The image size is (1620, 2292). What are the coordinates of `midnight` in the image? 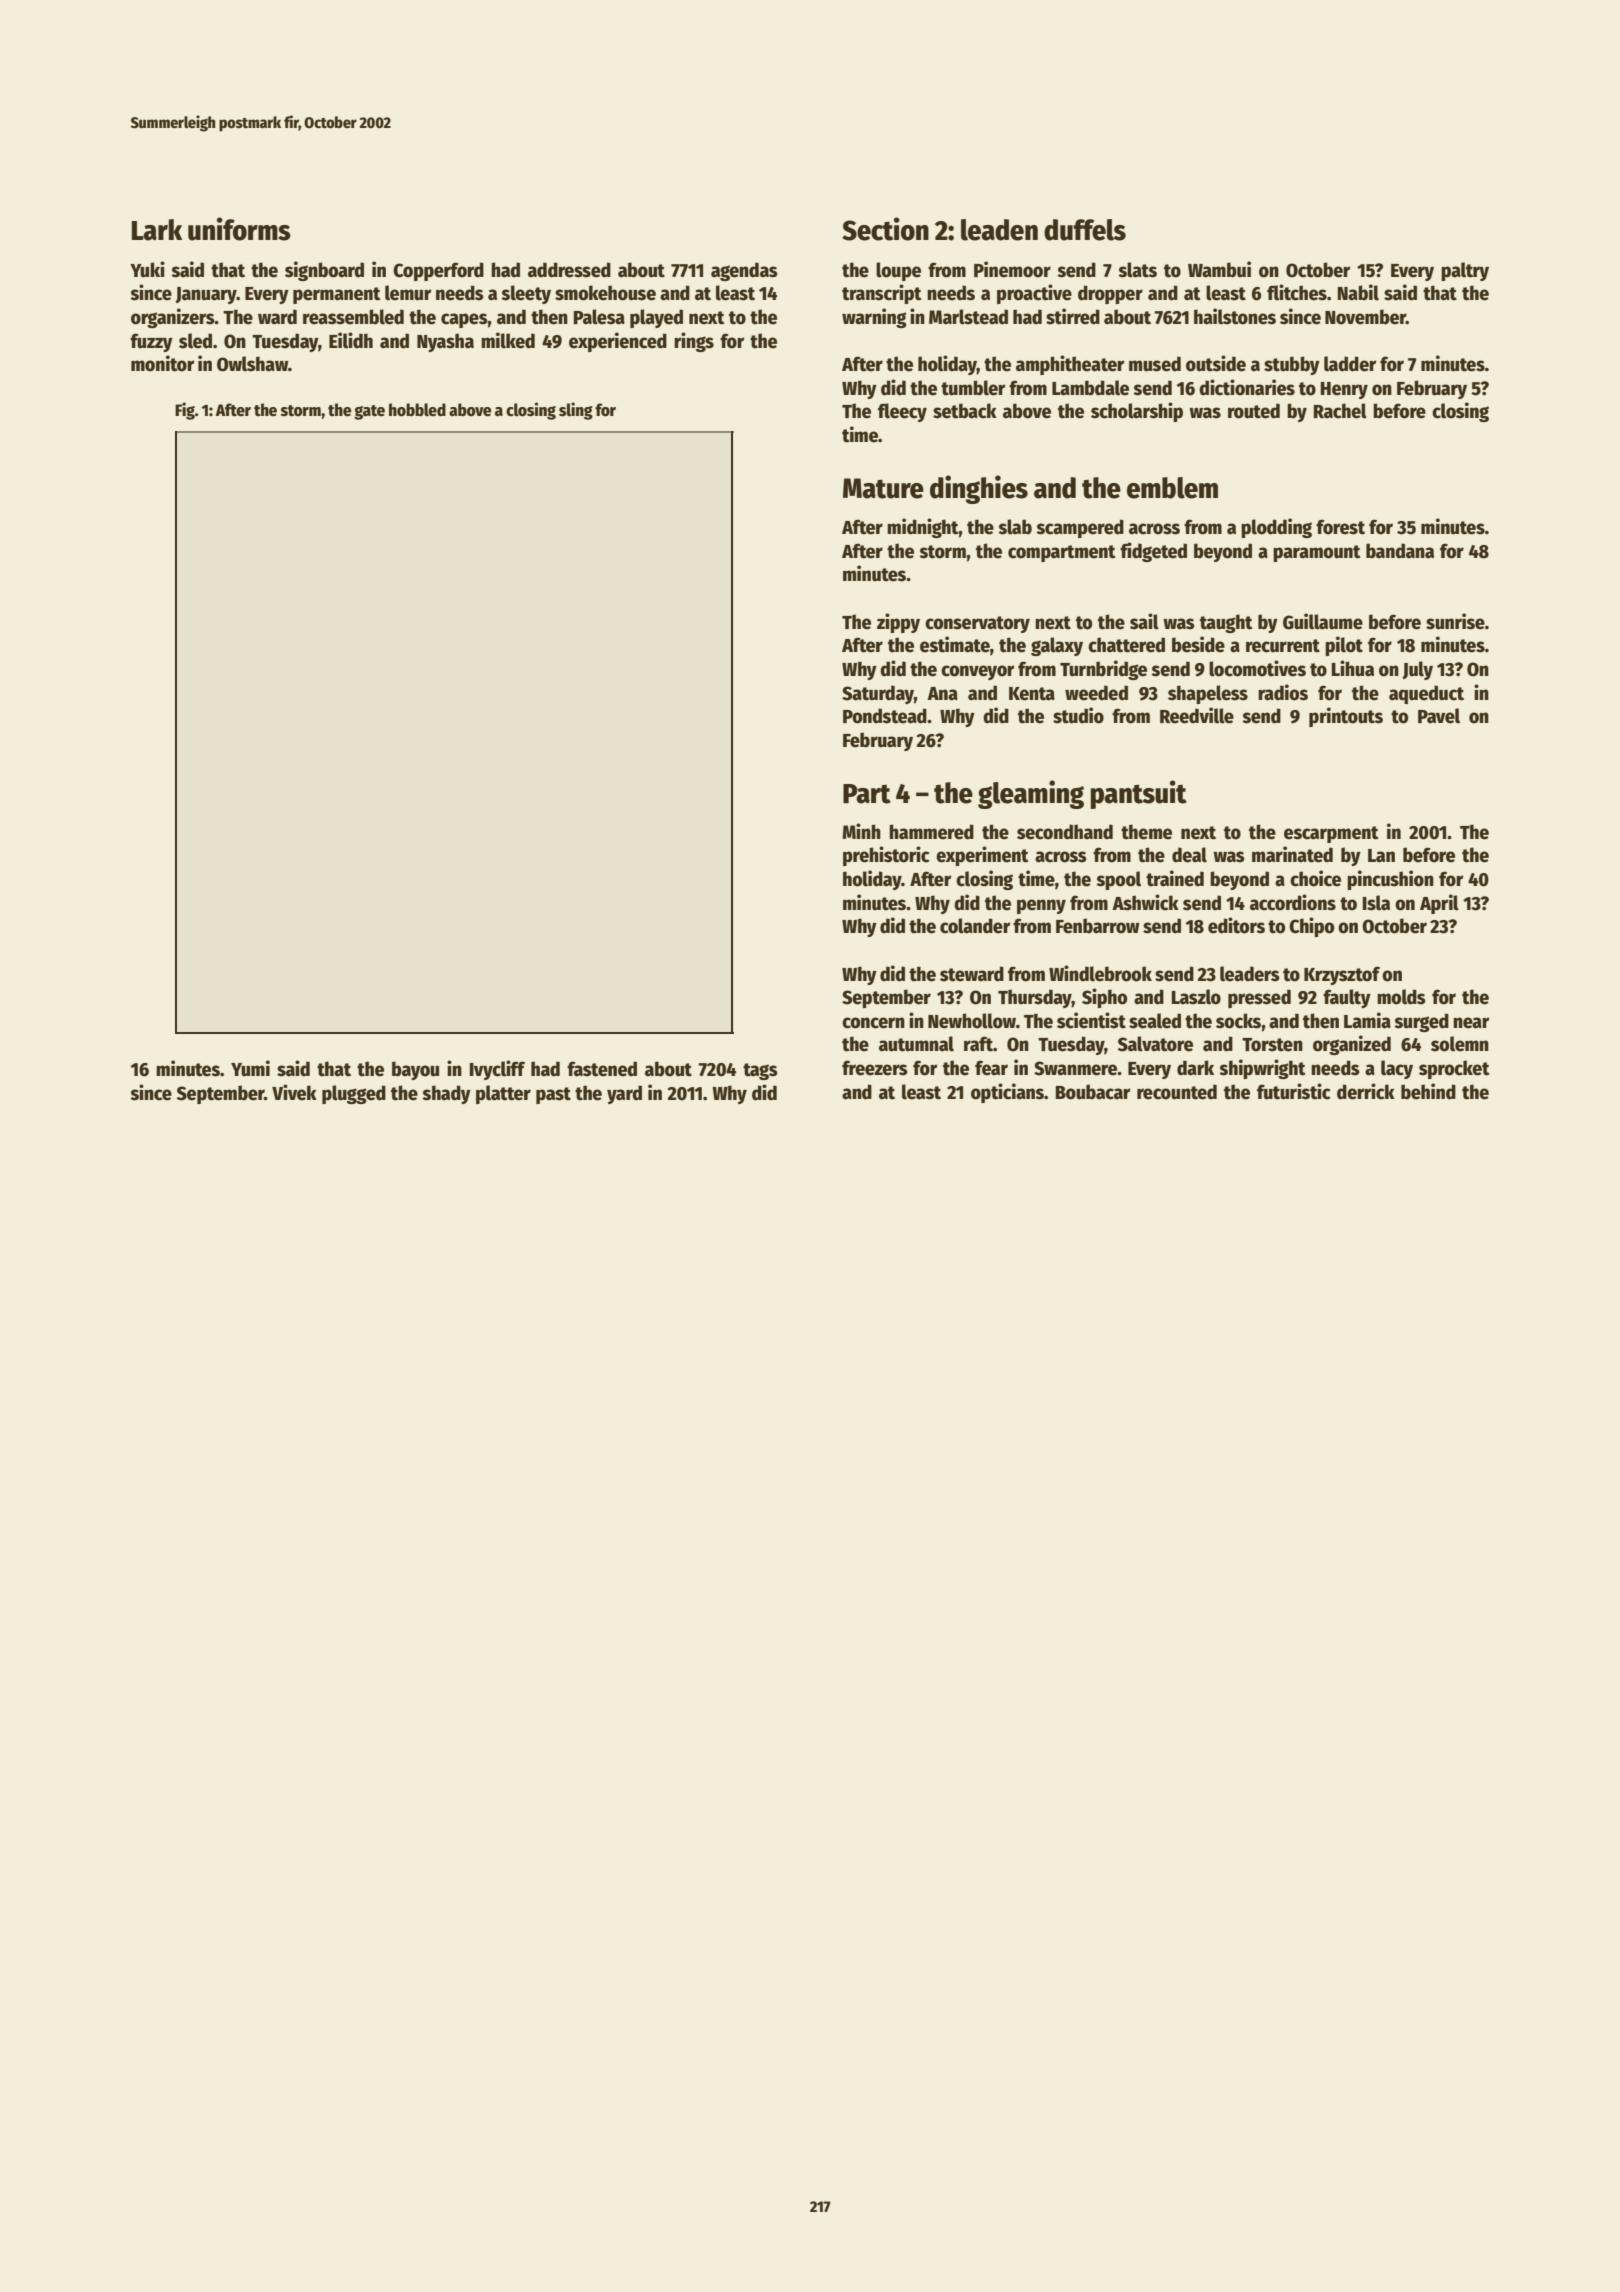 It's located at (923, 528).
